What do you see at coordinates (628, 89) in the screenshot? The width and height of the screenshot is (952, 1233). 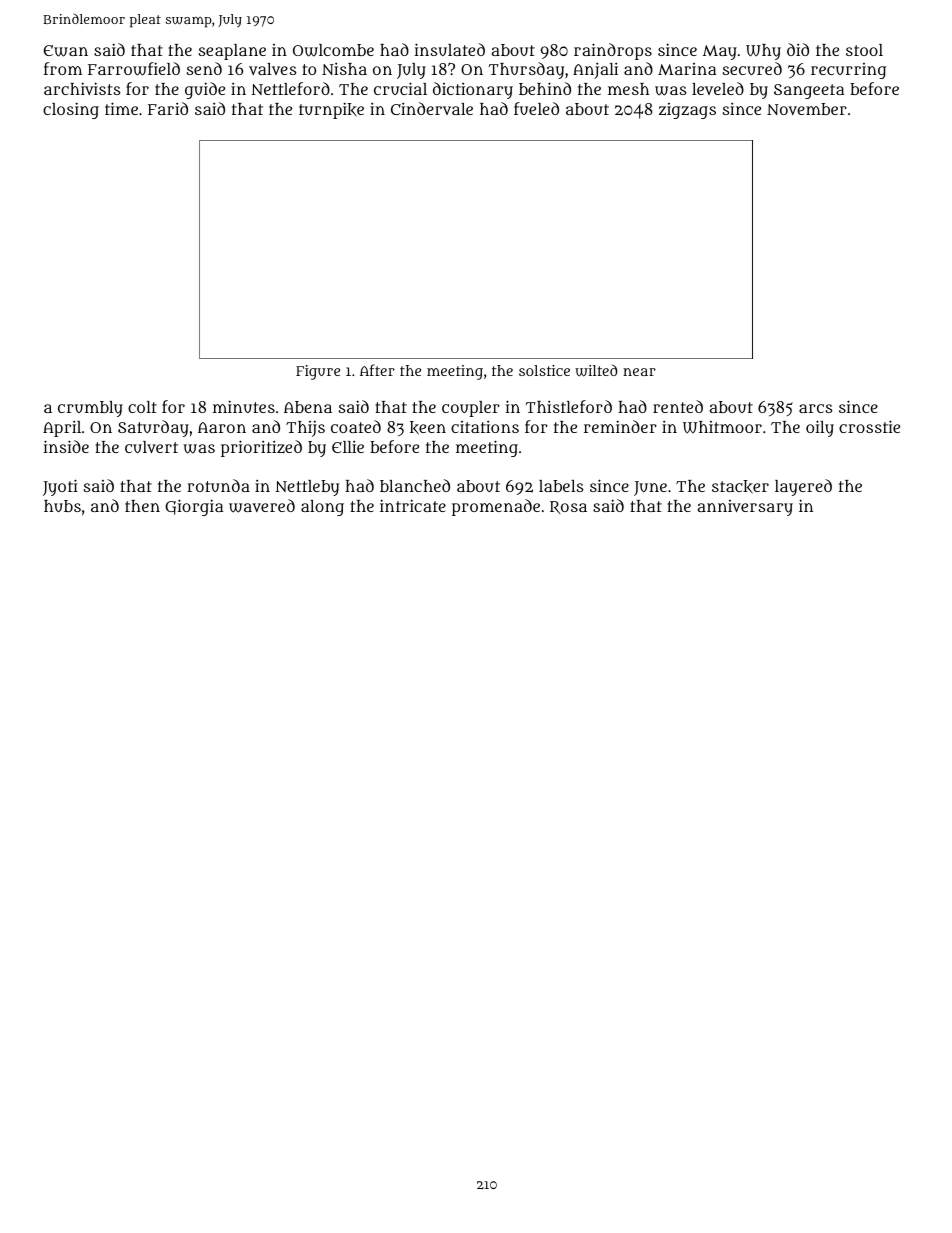 I see `mesh` at bounding box center [628, 89].
